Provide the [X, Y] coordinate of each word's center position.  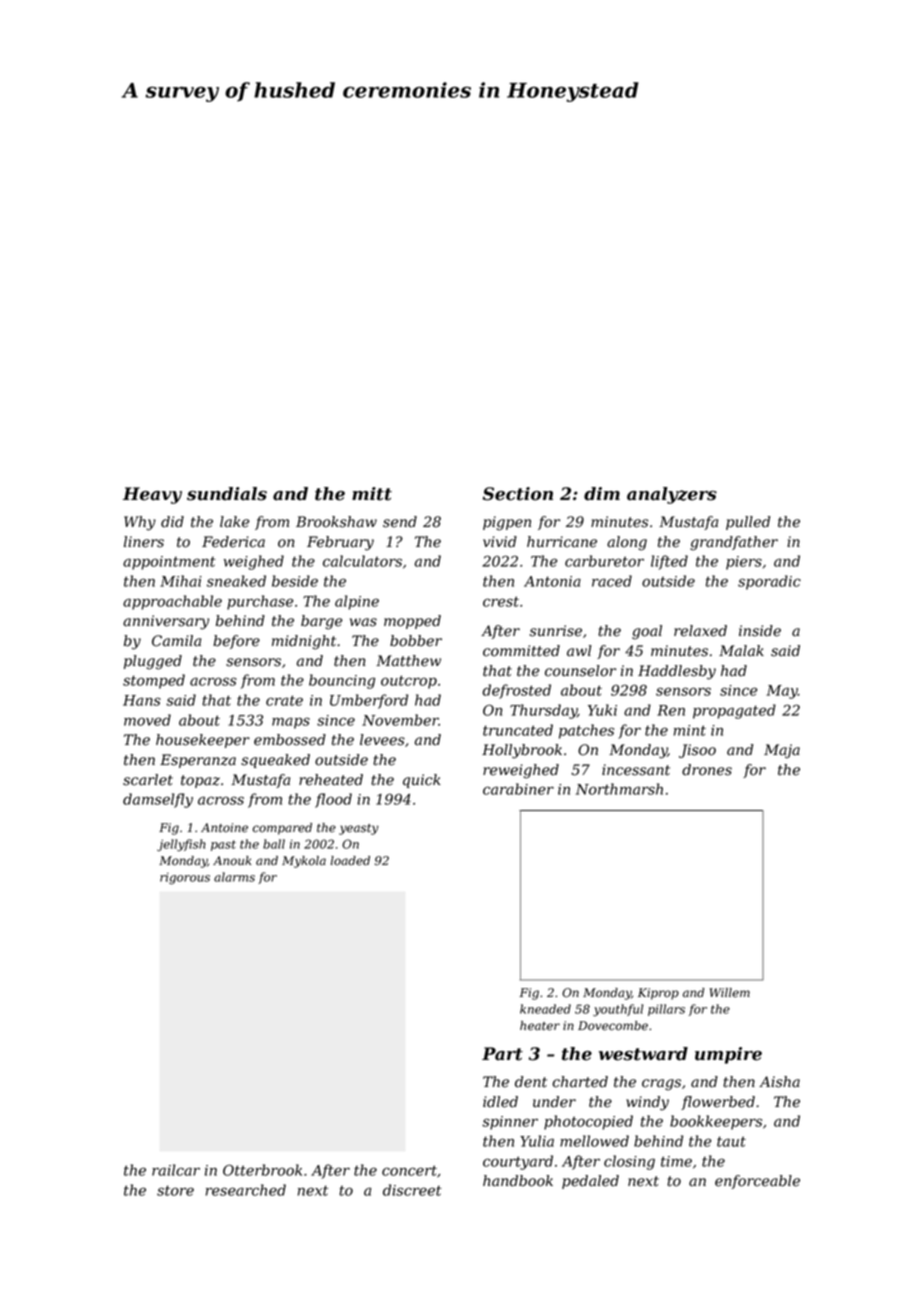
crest [501, 601]
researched [246, 1190]
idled [500, 1102]
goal [647, 632]
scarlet [148, 780]
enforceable [757, 1182]
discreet [412, 1190]
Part [502, 1054]
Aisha [779, 1082]
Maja [782, 751]
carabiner [518, 789]
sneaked [236, 581]
